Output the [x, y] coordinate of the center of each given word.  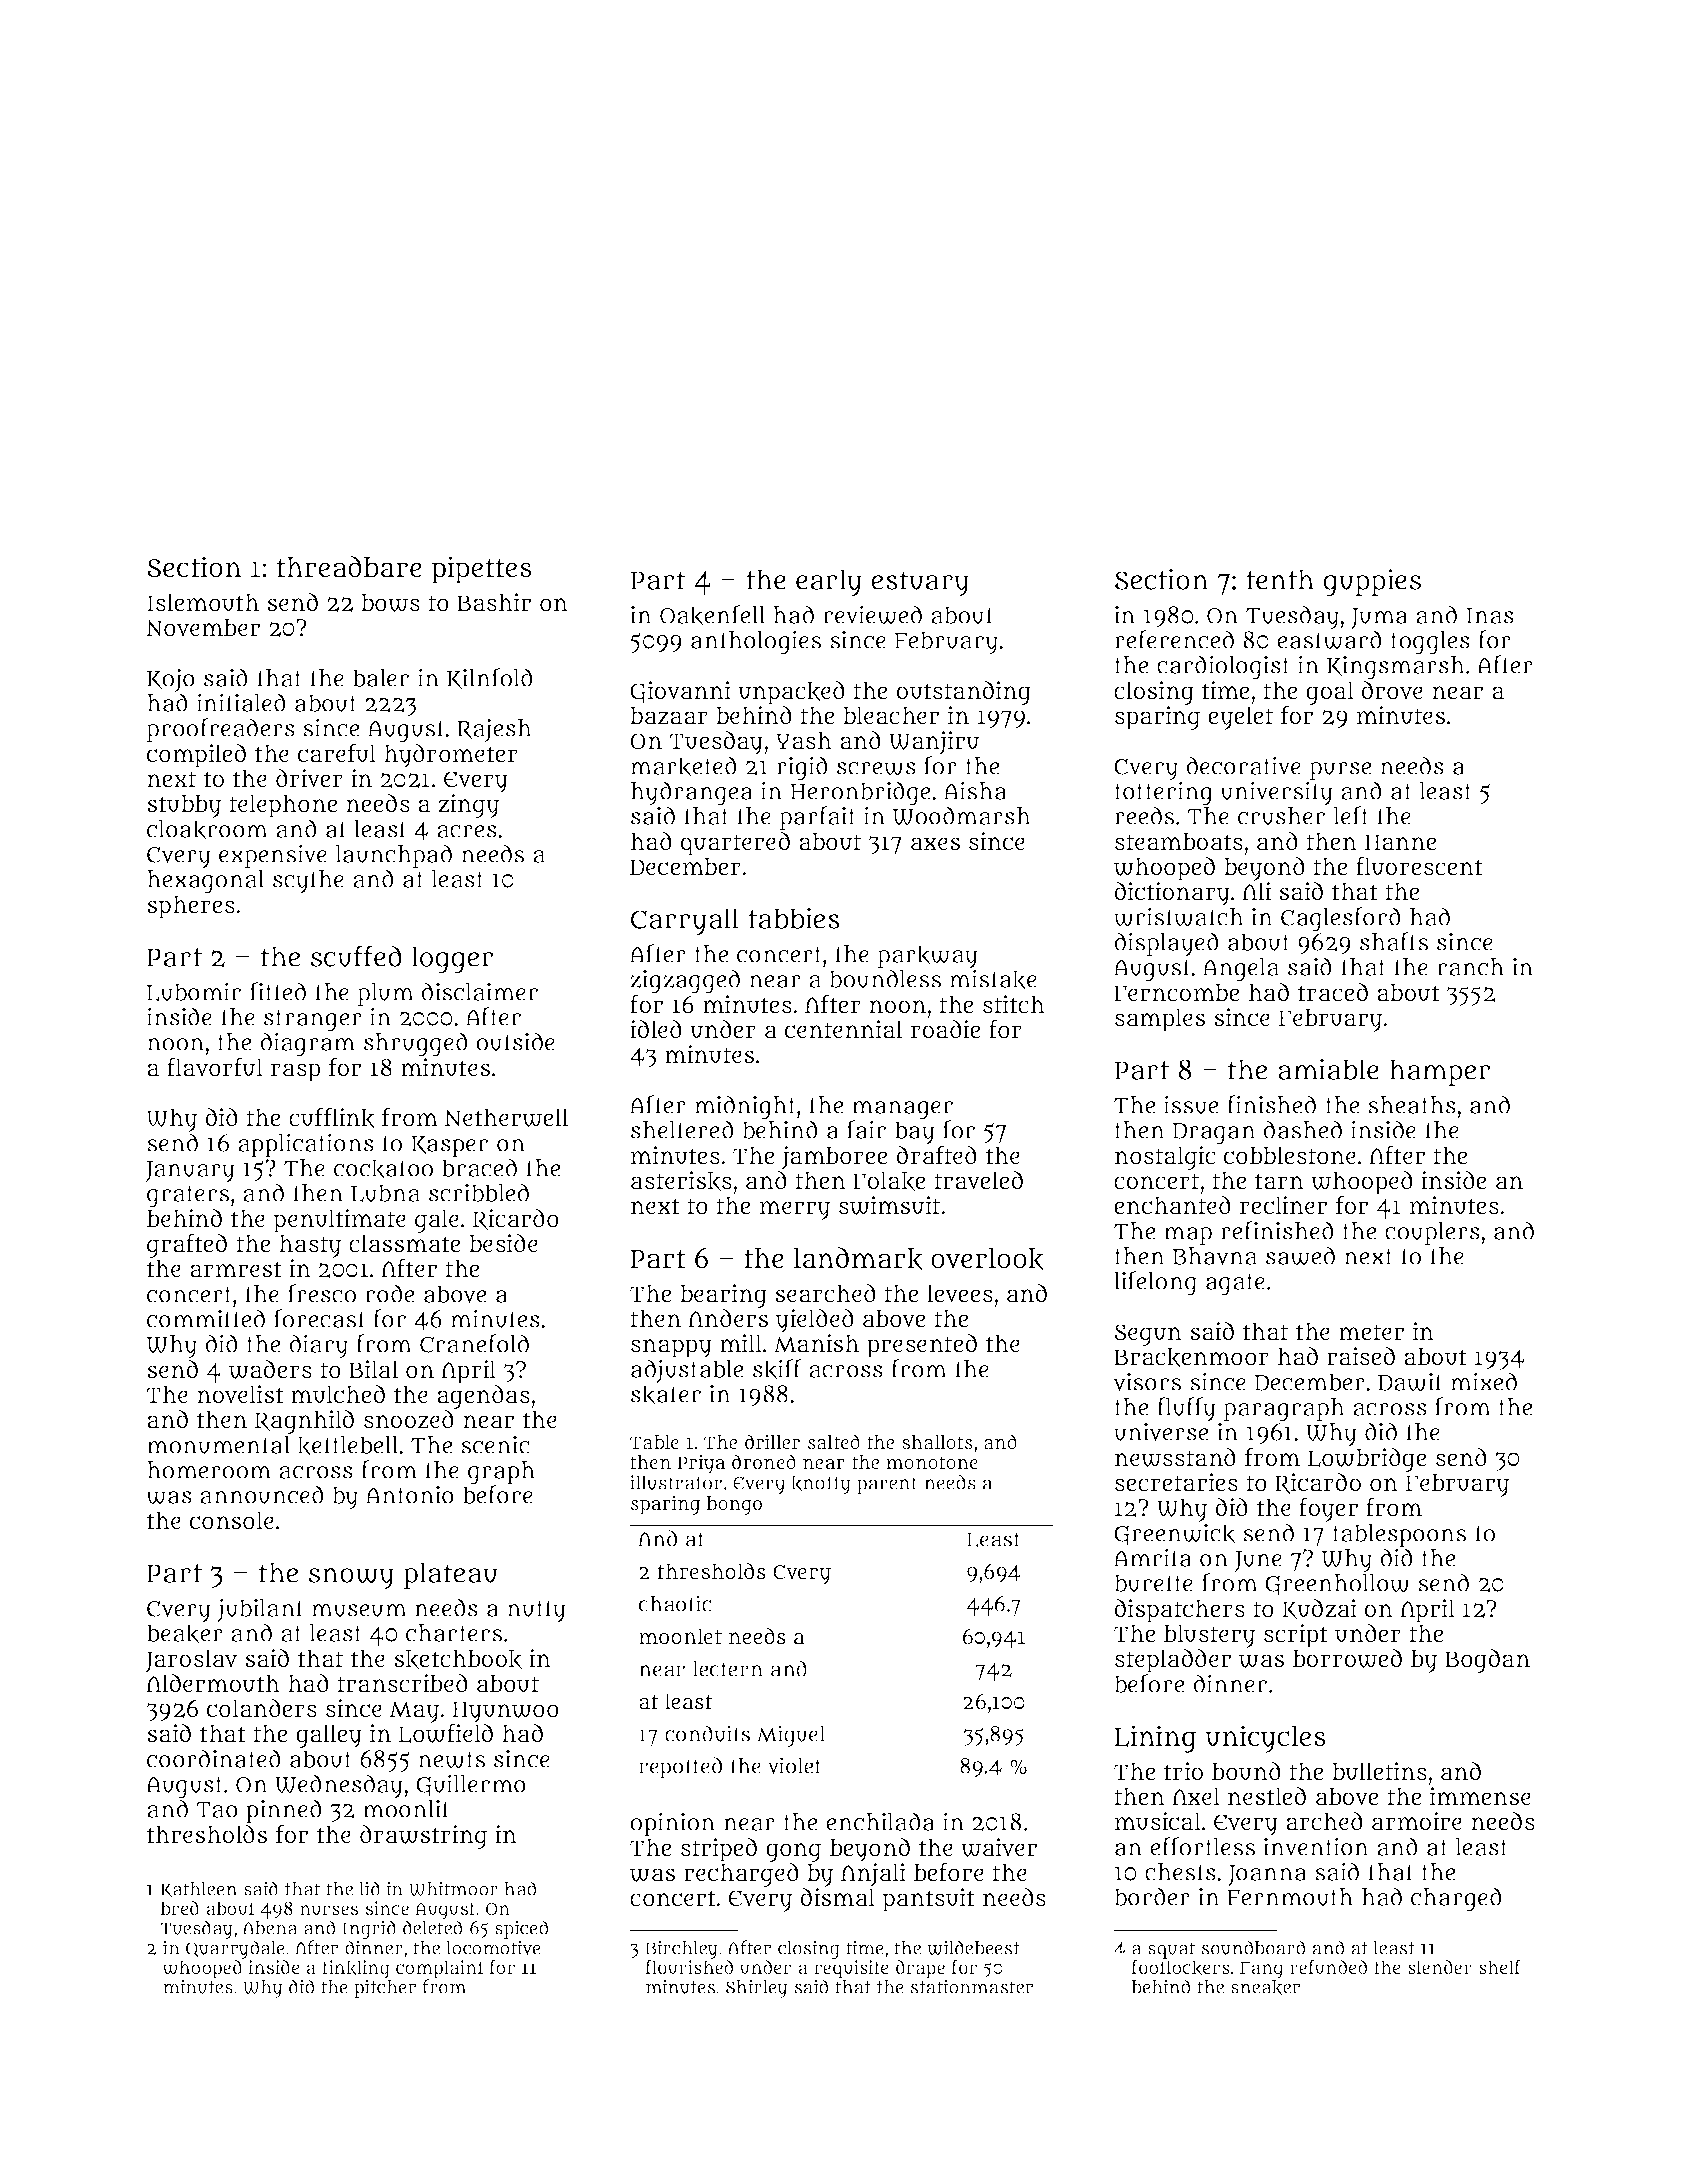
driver [309, 778]
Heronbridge [860, 793]
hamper [1440, 1072]
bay [915, 1133]
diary [318, 1346]
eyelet [1240, 718]
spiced [521, 1929]
